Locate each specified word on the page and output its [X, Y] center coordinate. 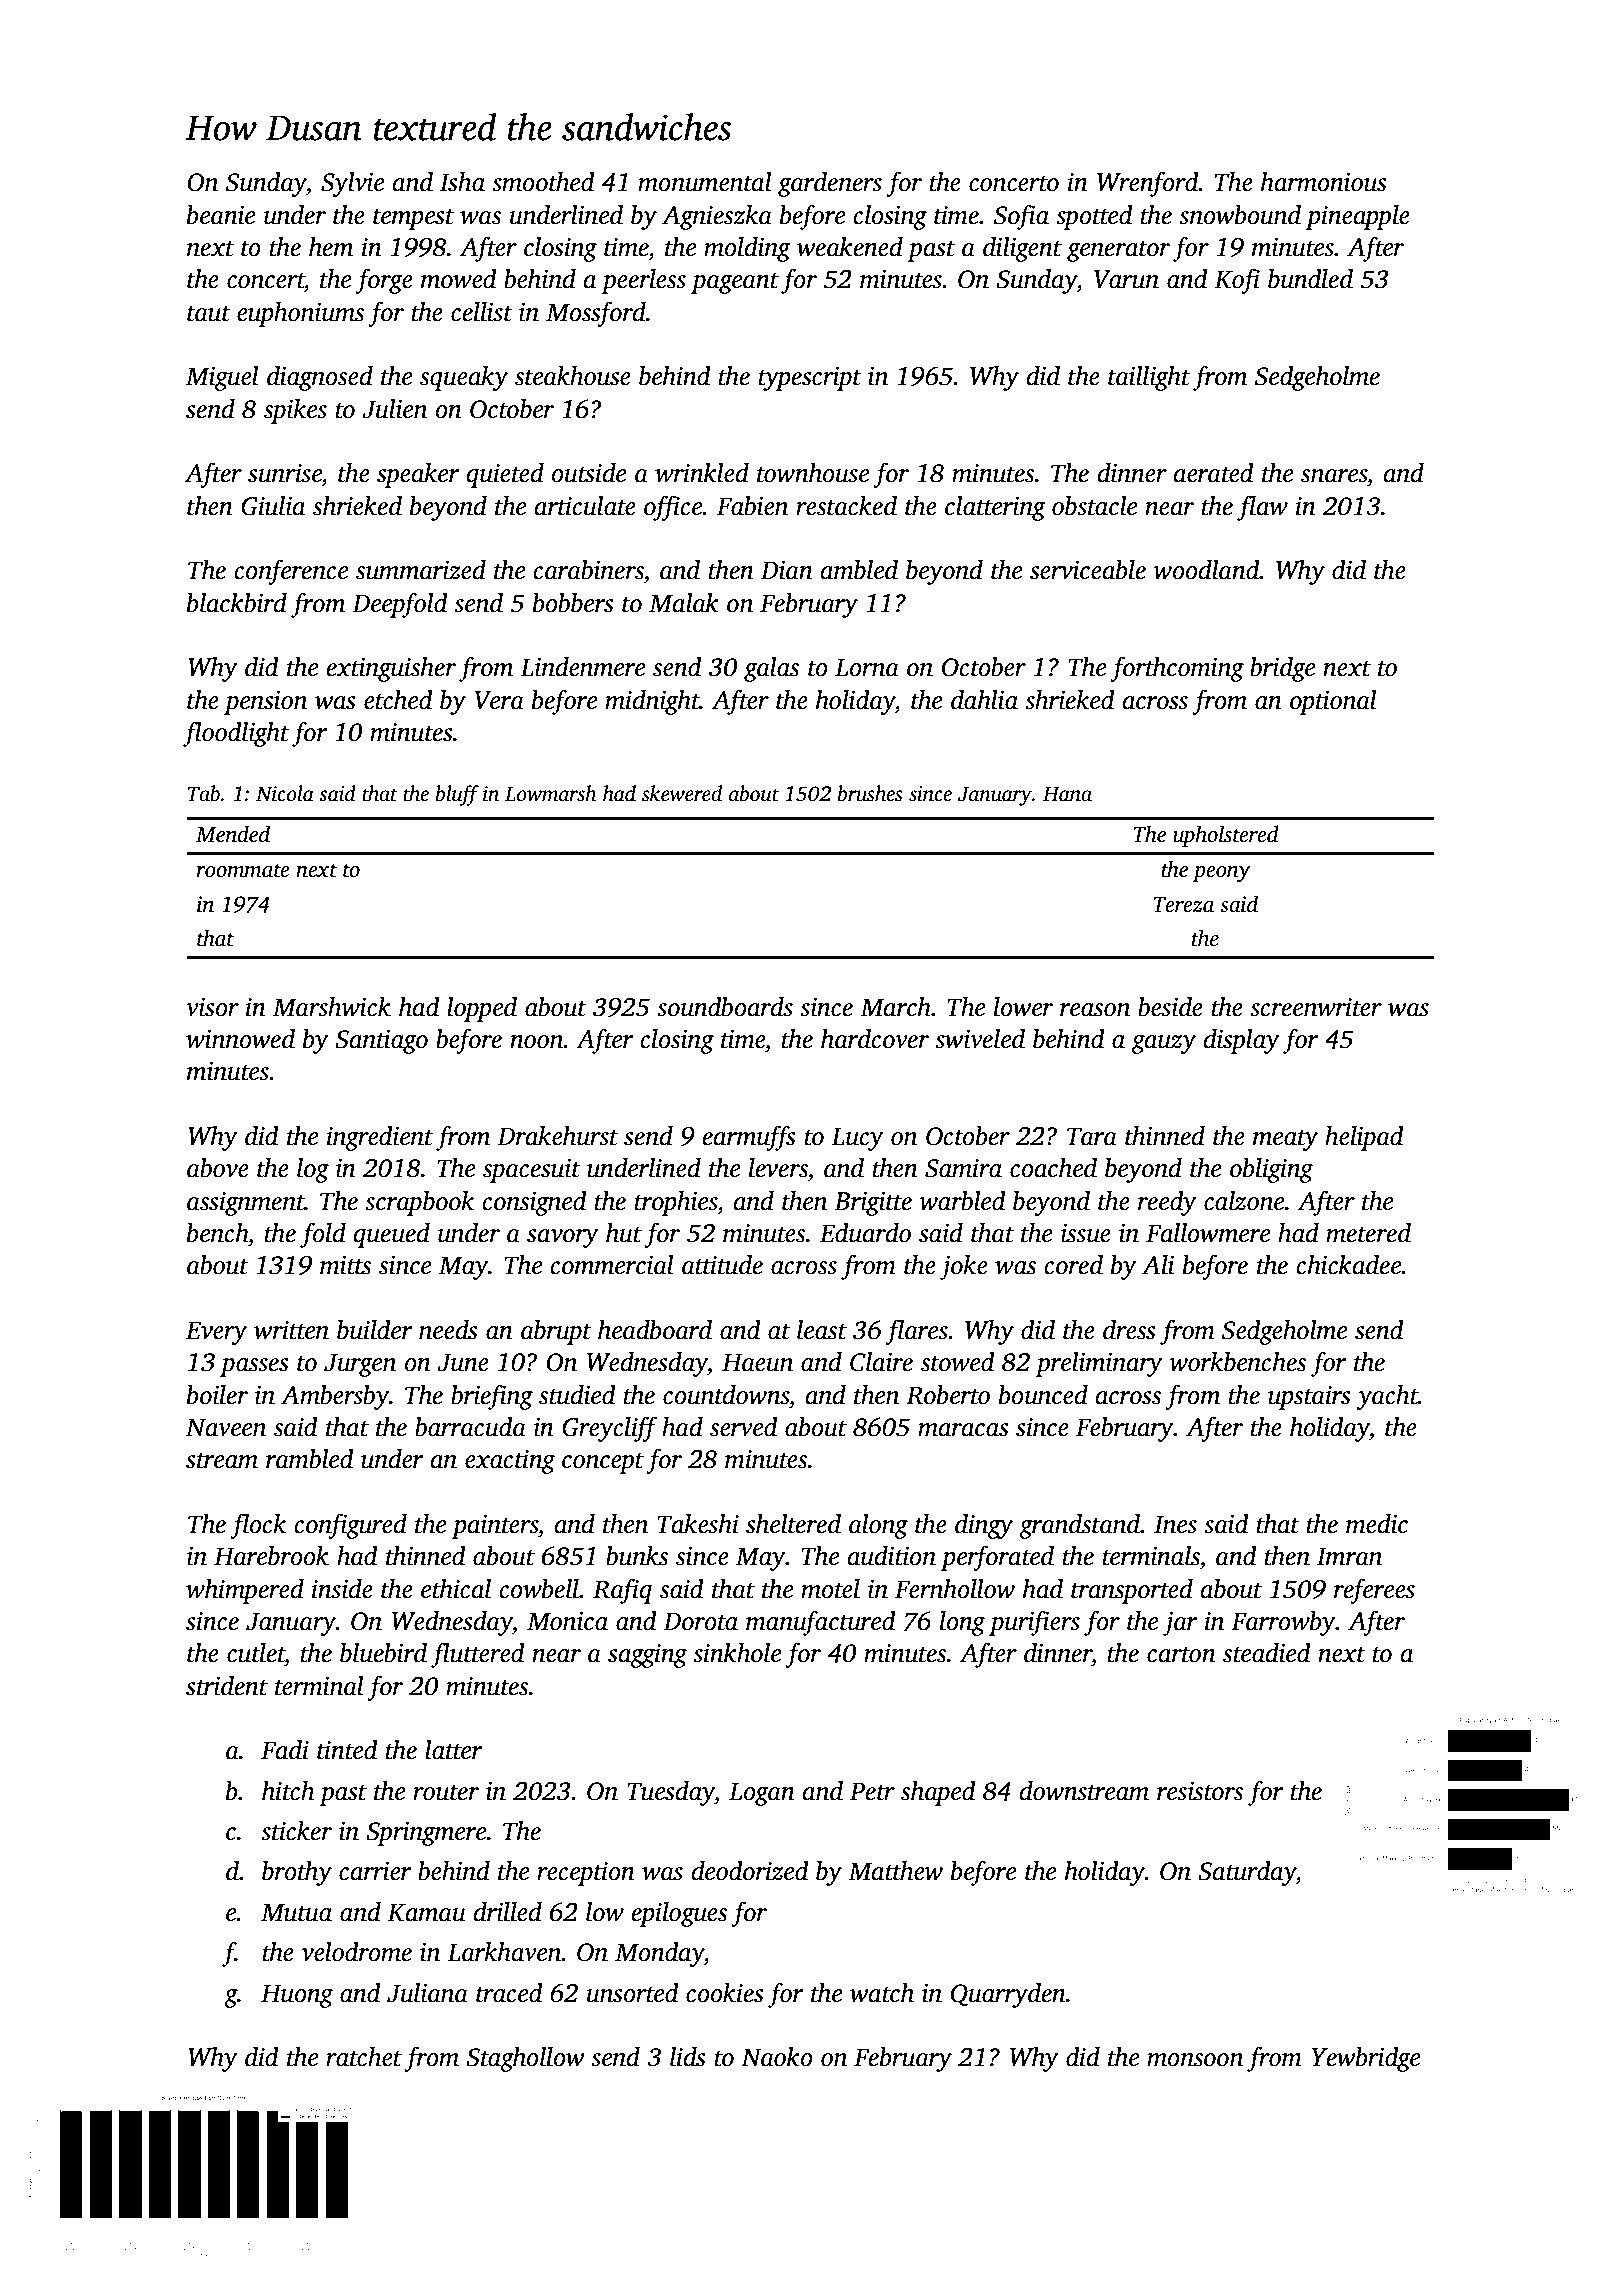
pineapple [1358, 217]
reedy [1167, 1203]
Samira [963, 1168]
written [291, 1330]
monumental [705, 182]
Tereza [1183, 905]
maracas [963, 1430]
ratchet [364, 2057]
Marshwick [332, 1007]
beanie [221, 215]
